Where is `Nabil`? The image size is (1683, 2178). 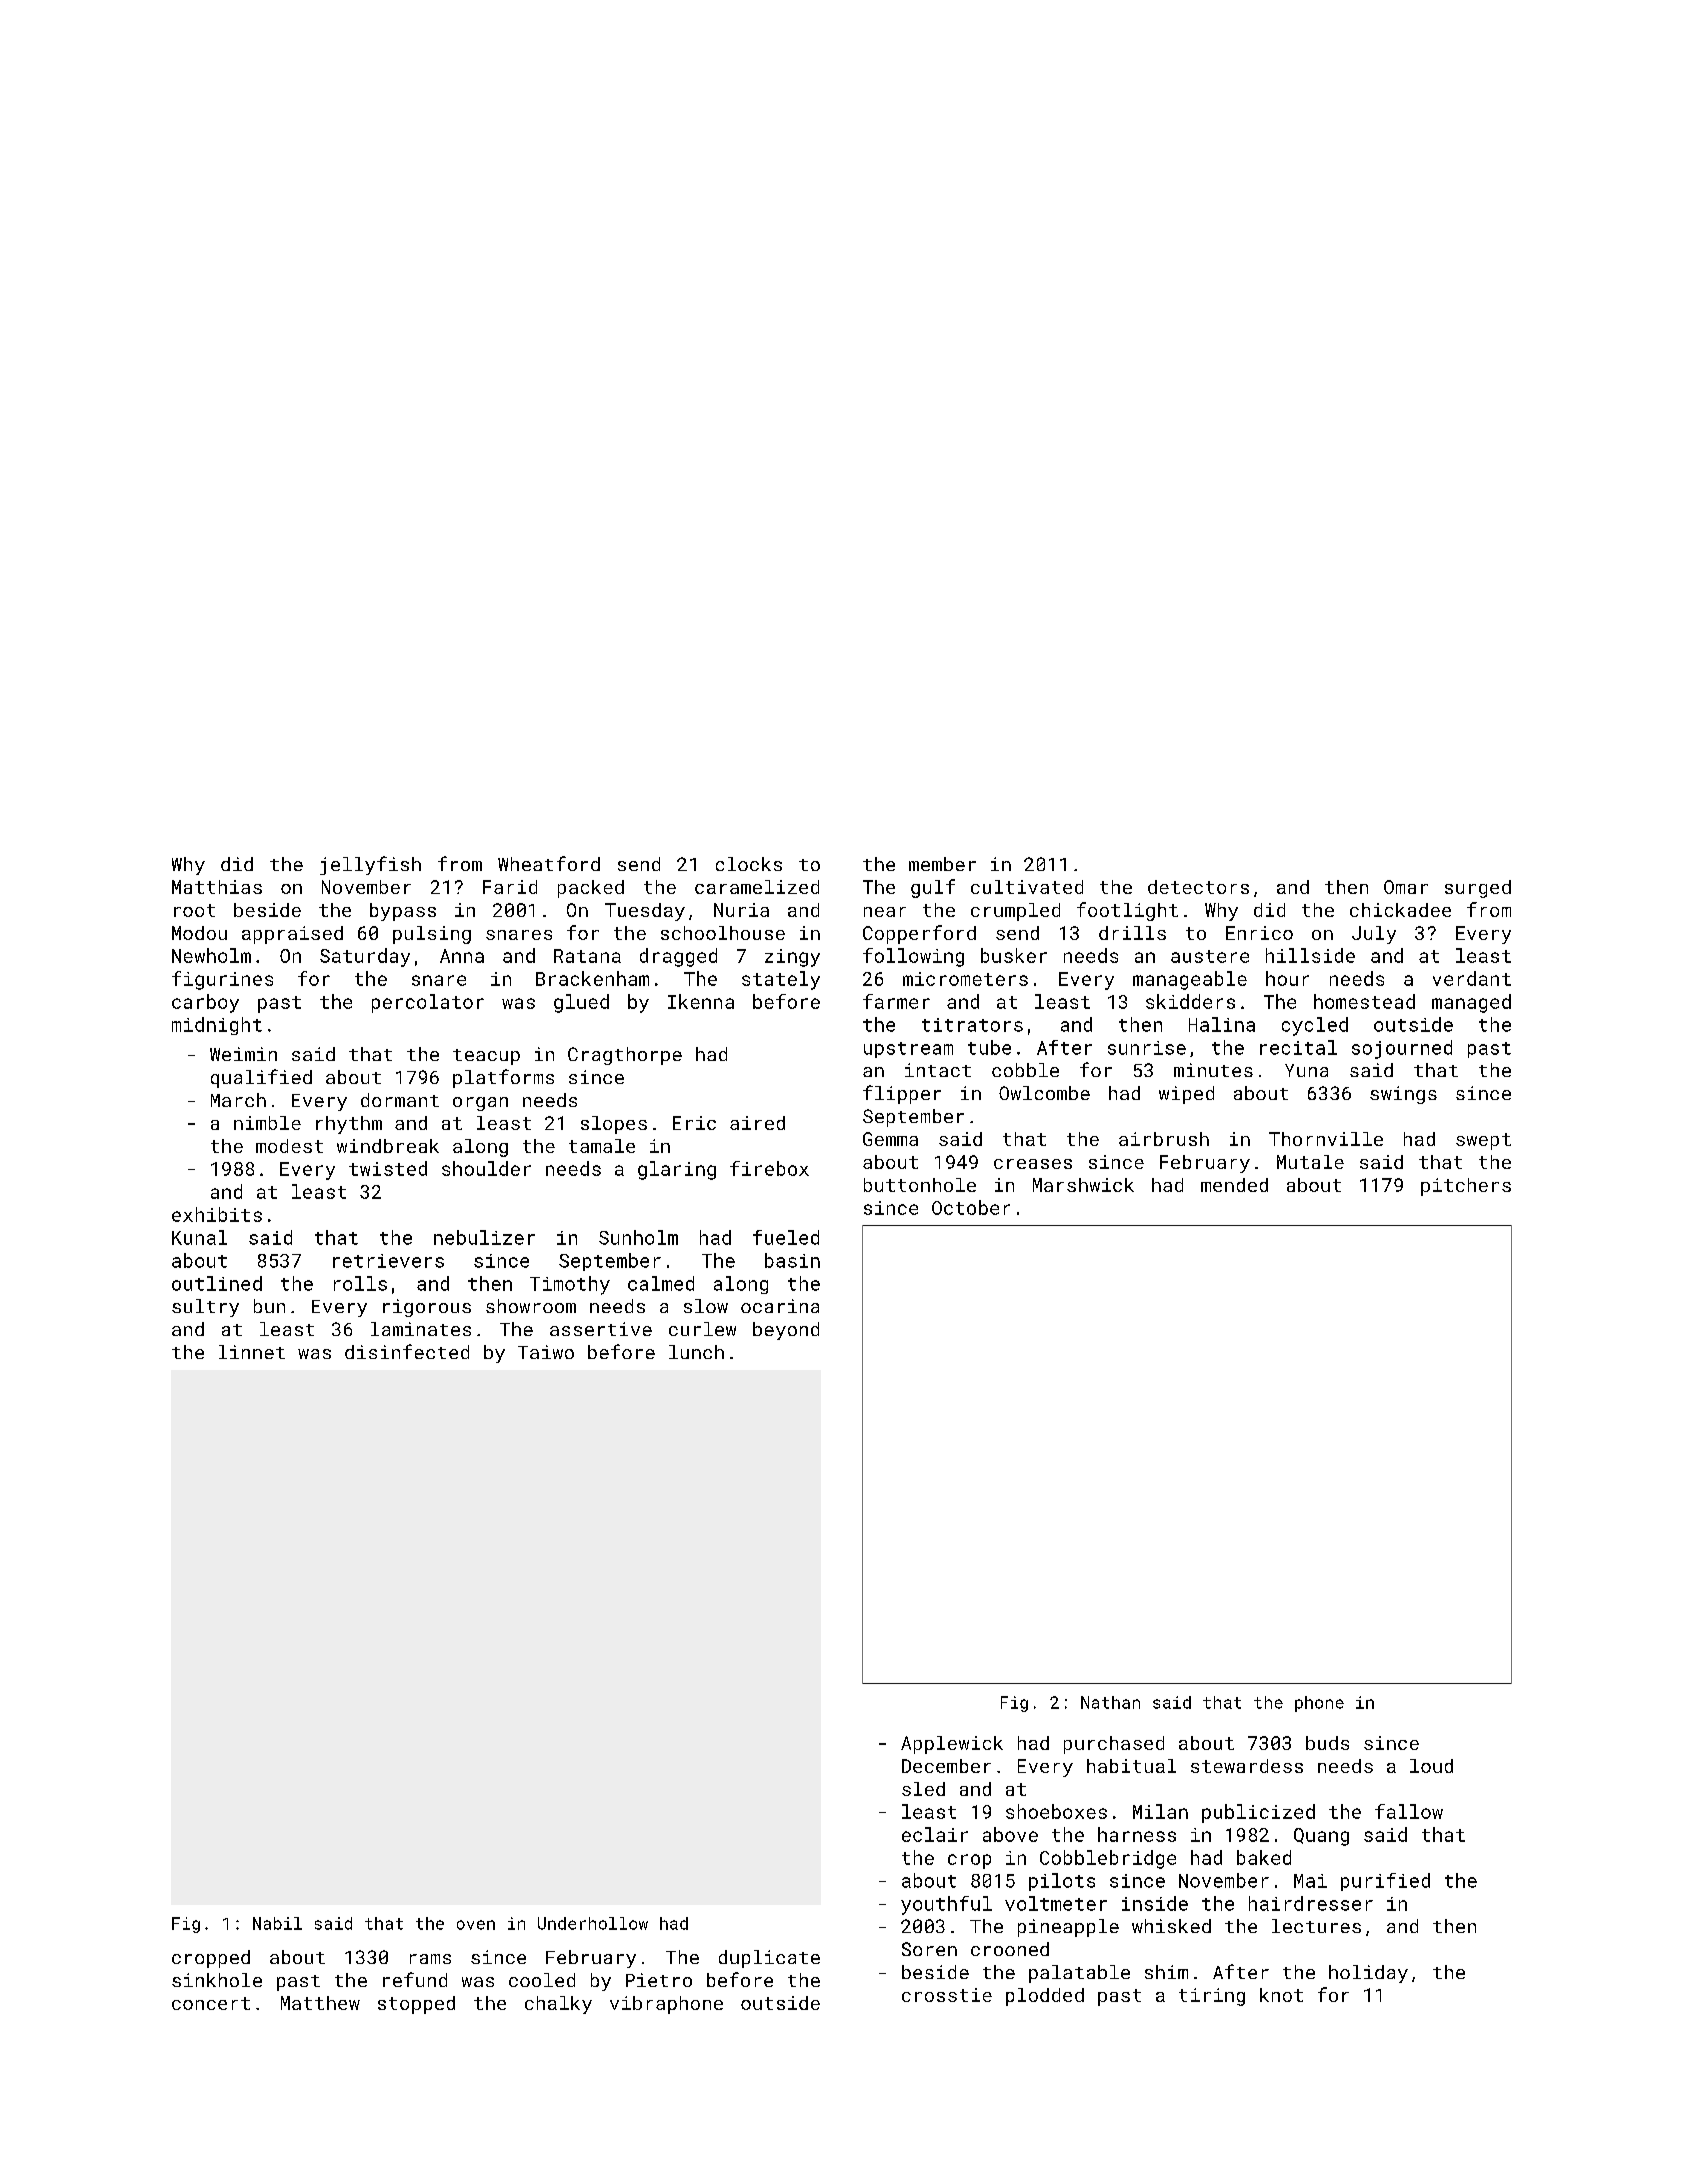
Nabil is located at coordinates (277, 1923).
